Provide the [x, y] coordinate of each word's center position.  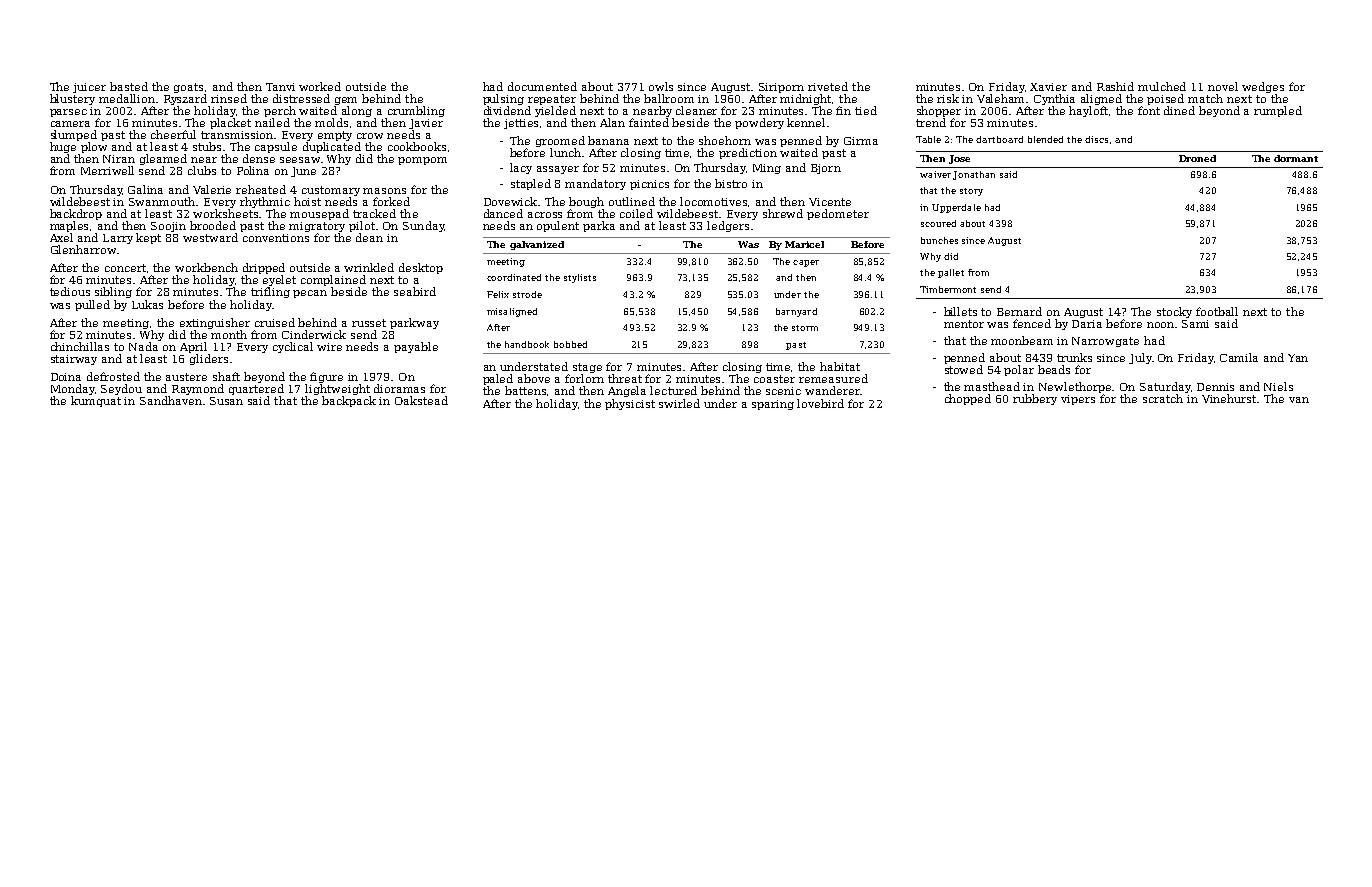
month [229, 334]
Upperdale [956, 208]
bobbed [570, 344]
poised [1165, 99]
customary [331, 191]
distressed [301, 98]
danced [503, 213]
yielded [555, 111]
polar [1019, 370]
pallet [951, 273]
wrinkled [369, 267]
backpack [349, 401]
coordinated [514, 277]
